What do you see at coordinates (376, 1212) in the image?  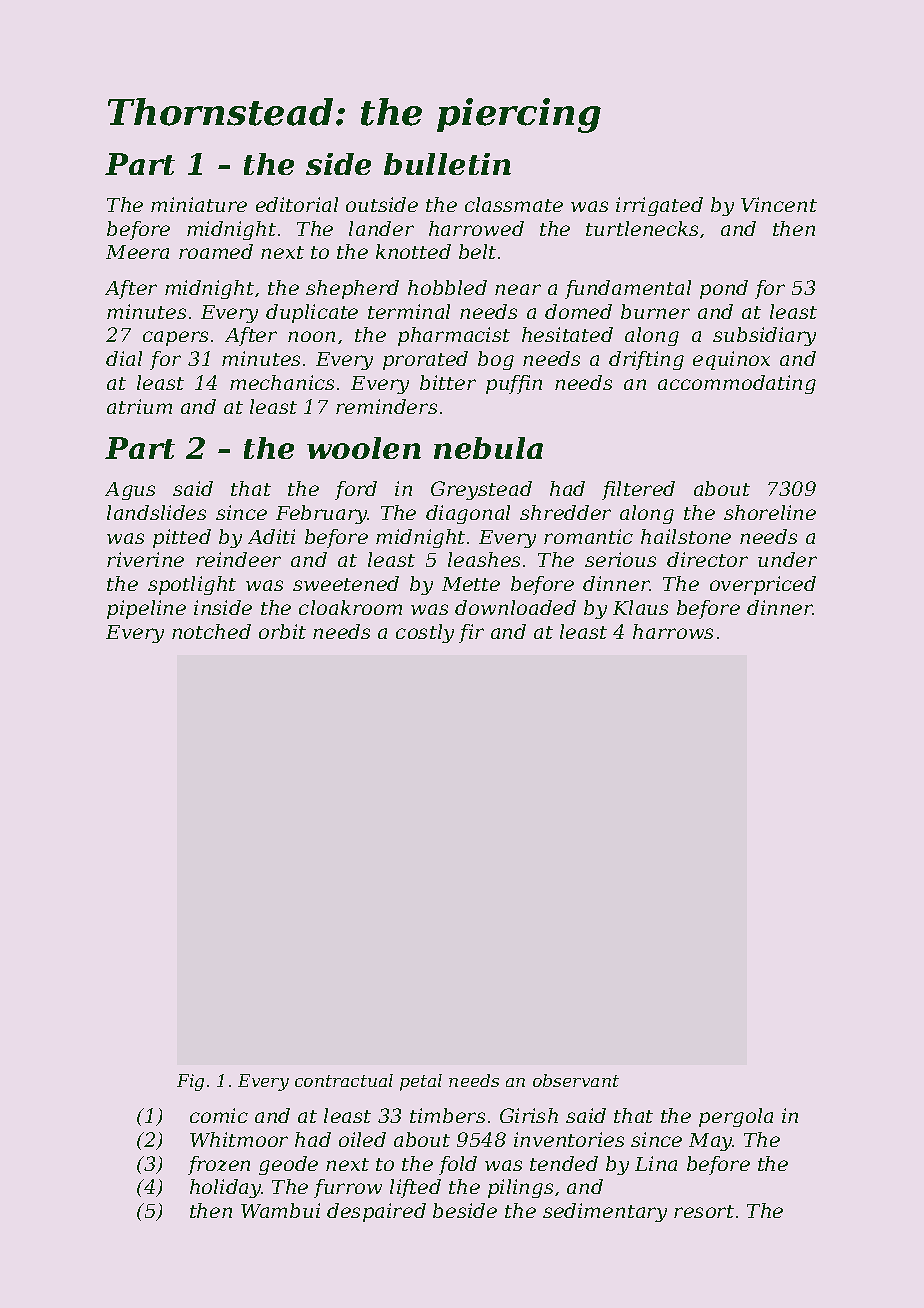 I see `despaired` at bounding box center [376, 1212].
